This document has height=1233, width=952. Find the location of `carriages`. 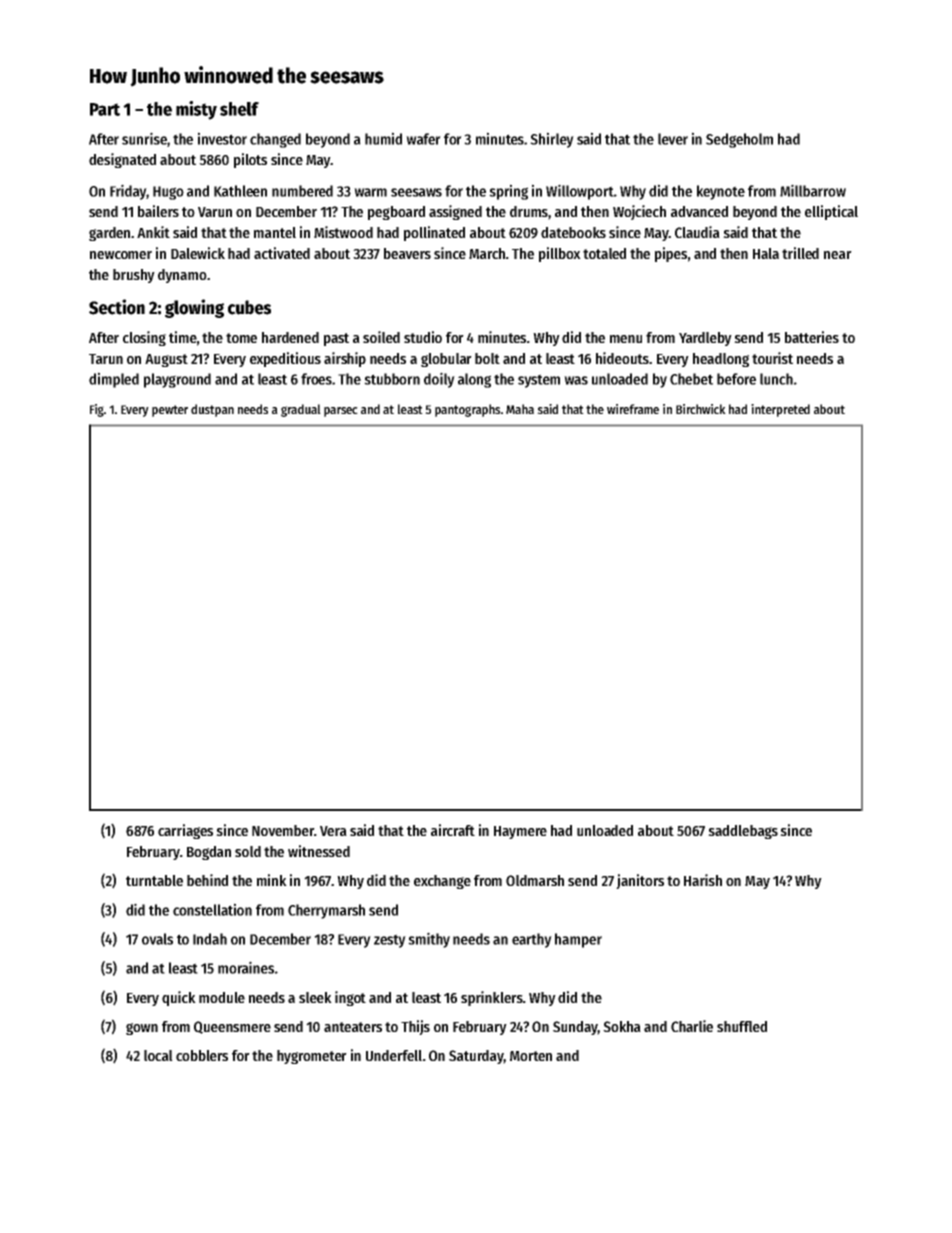

carriages is located at coordinates (185, 831).
